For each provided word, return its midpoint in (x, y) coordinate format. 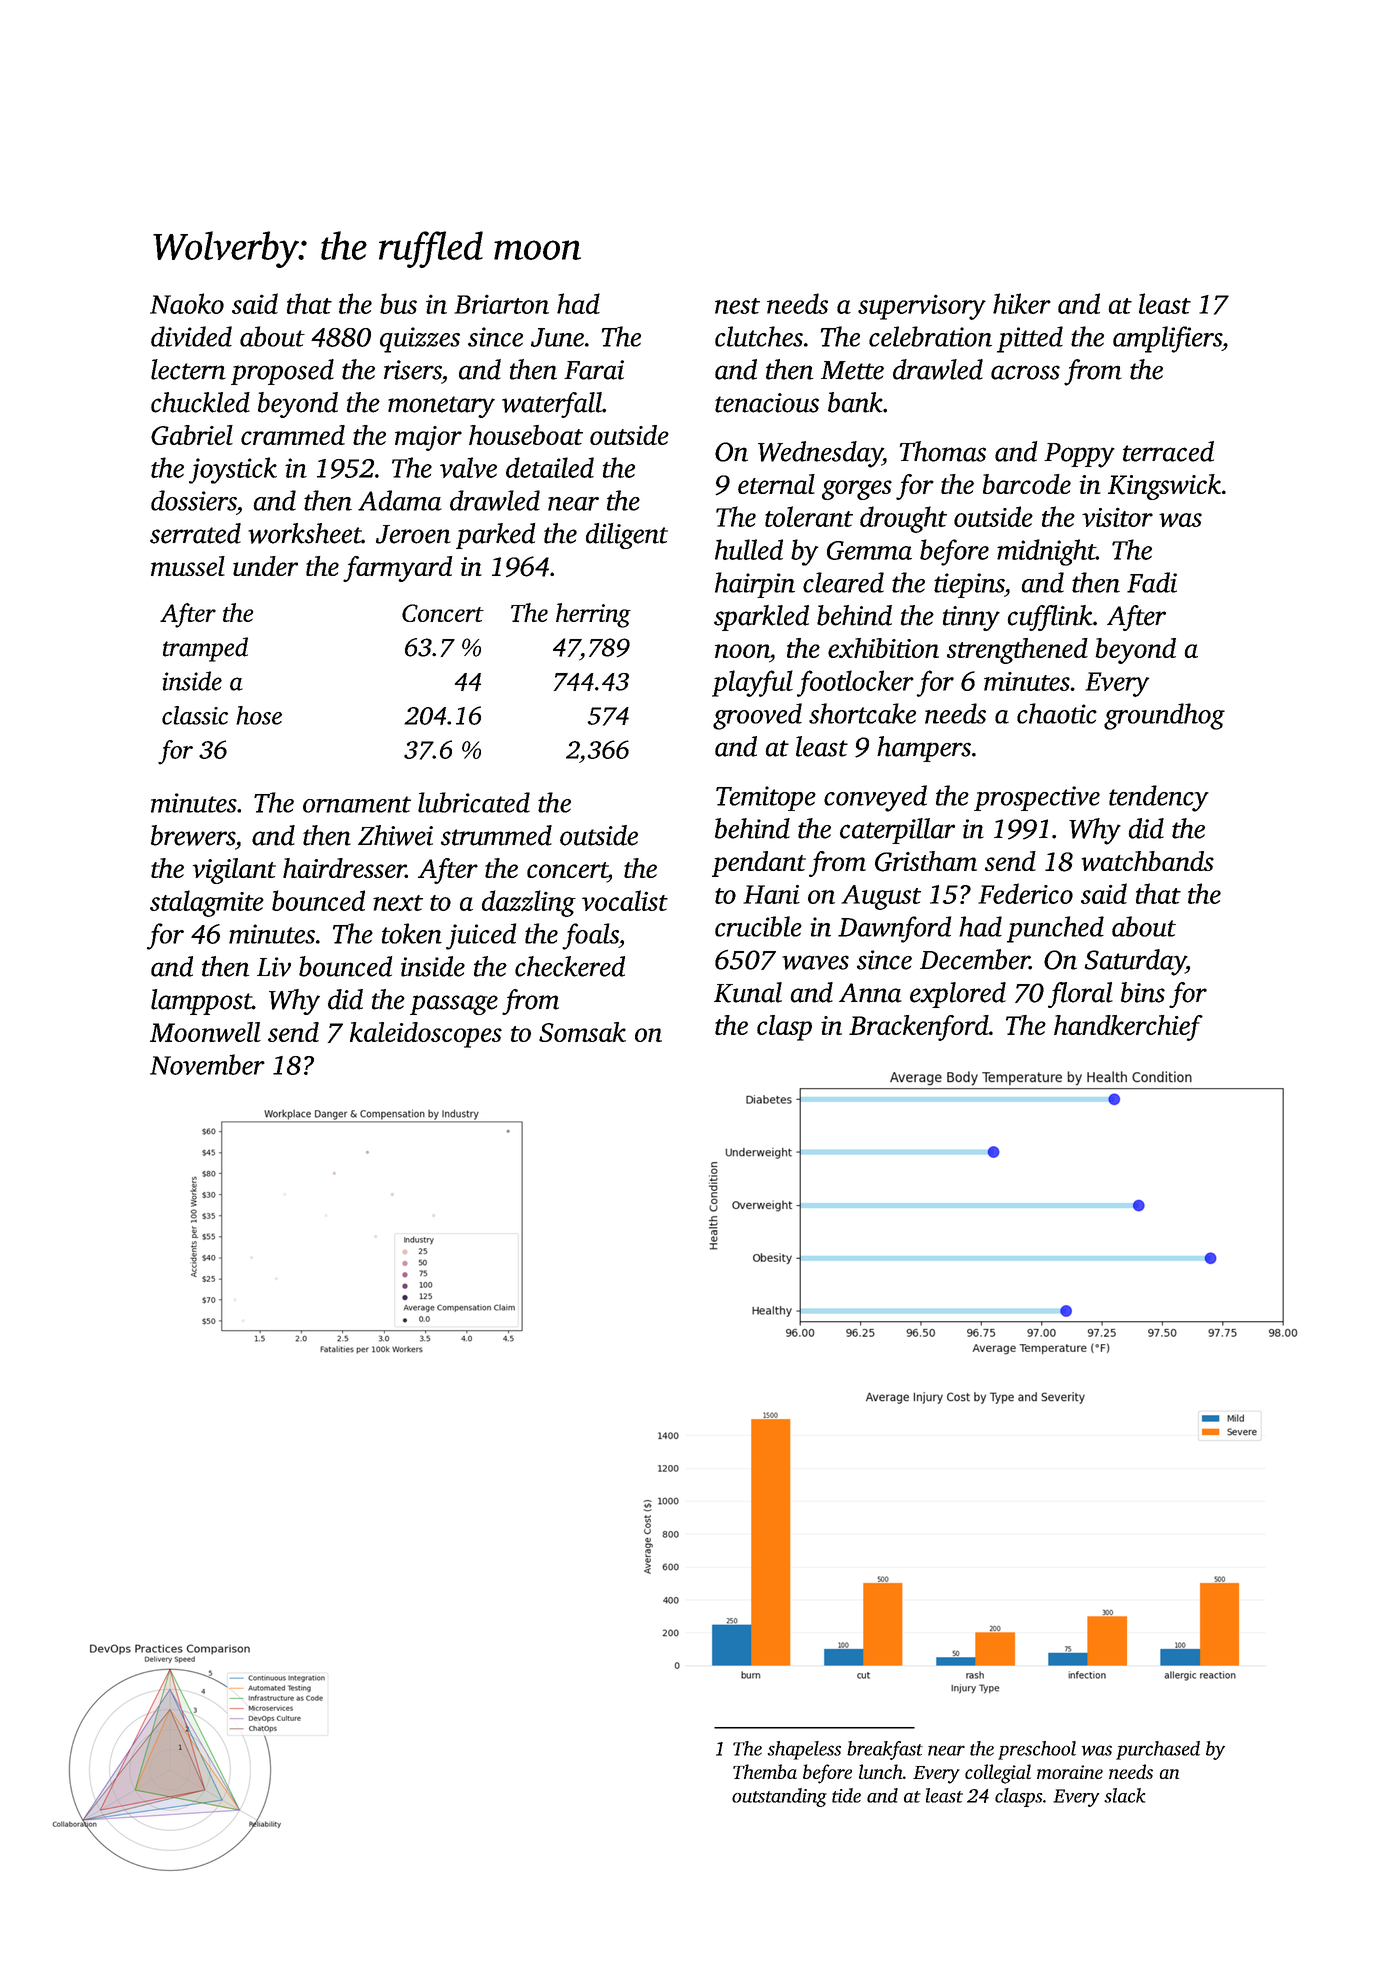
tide (846, 1795)
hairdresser (344, 868)
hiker (1022, 303)
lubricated (474, 802)
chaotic (1057, 713)
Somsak (582, 1032)
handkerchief (1128, 1028)
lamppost (201, 1002)
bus (398, 303)
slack (1125, 1795)
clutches (759, 336)
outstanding (779, 1797)
